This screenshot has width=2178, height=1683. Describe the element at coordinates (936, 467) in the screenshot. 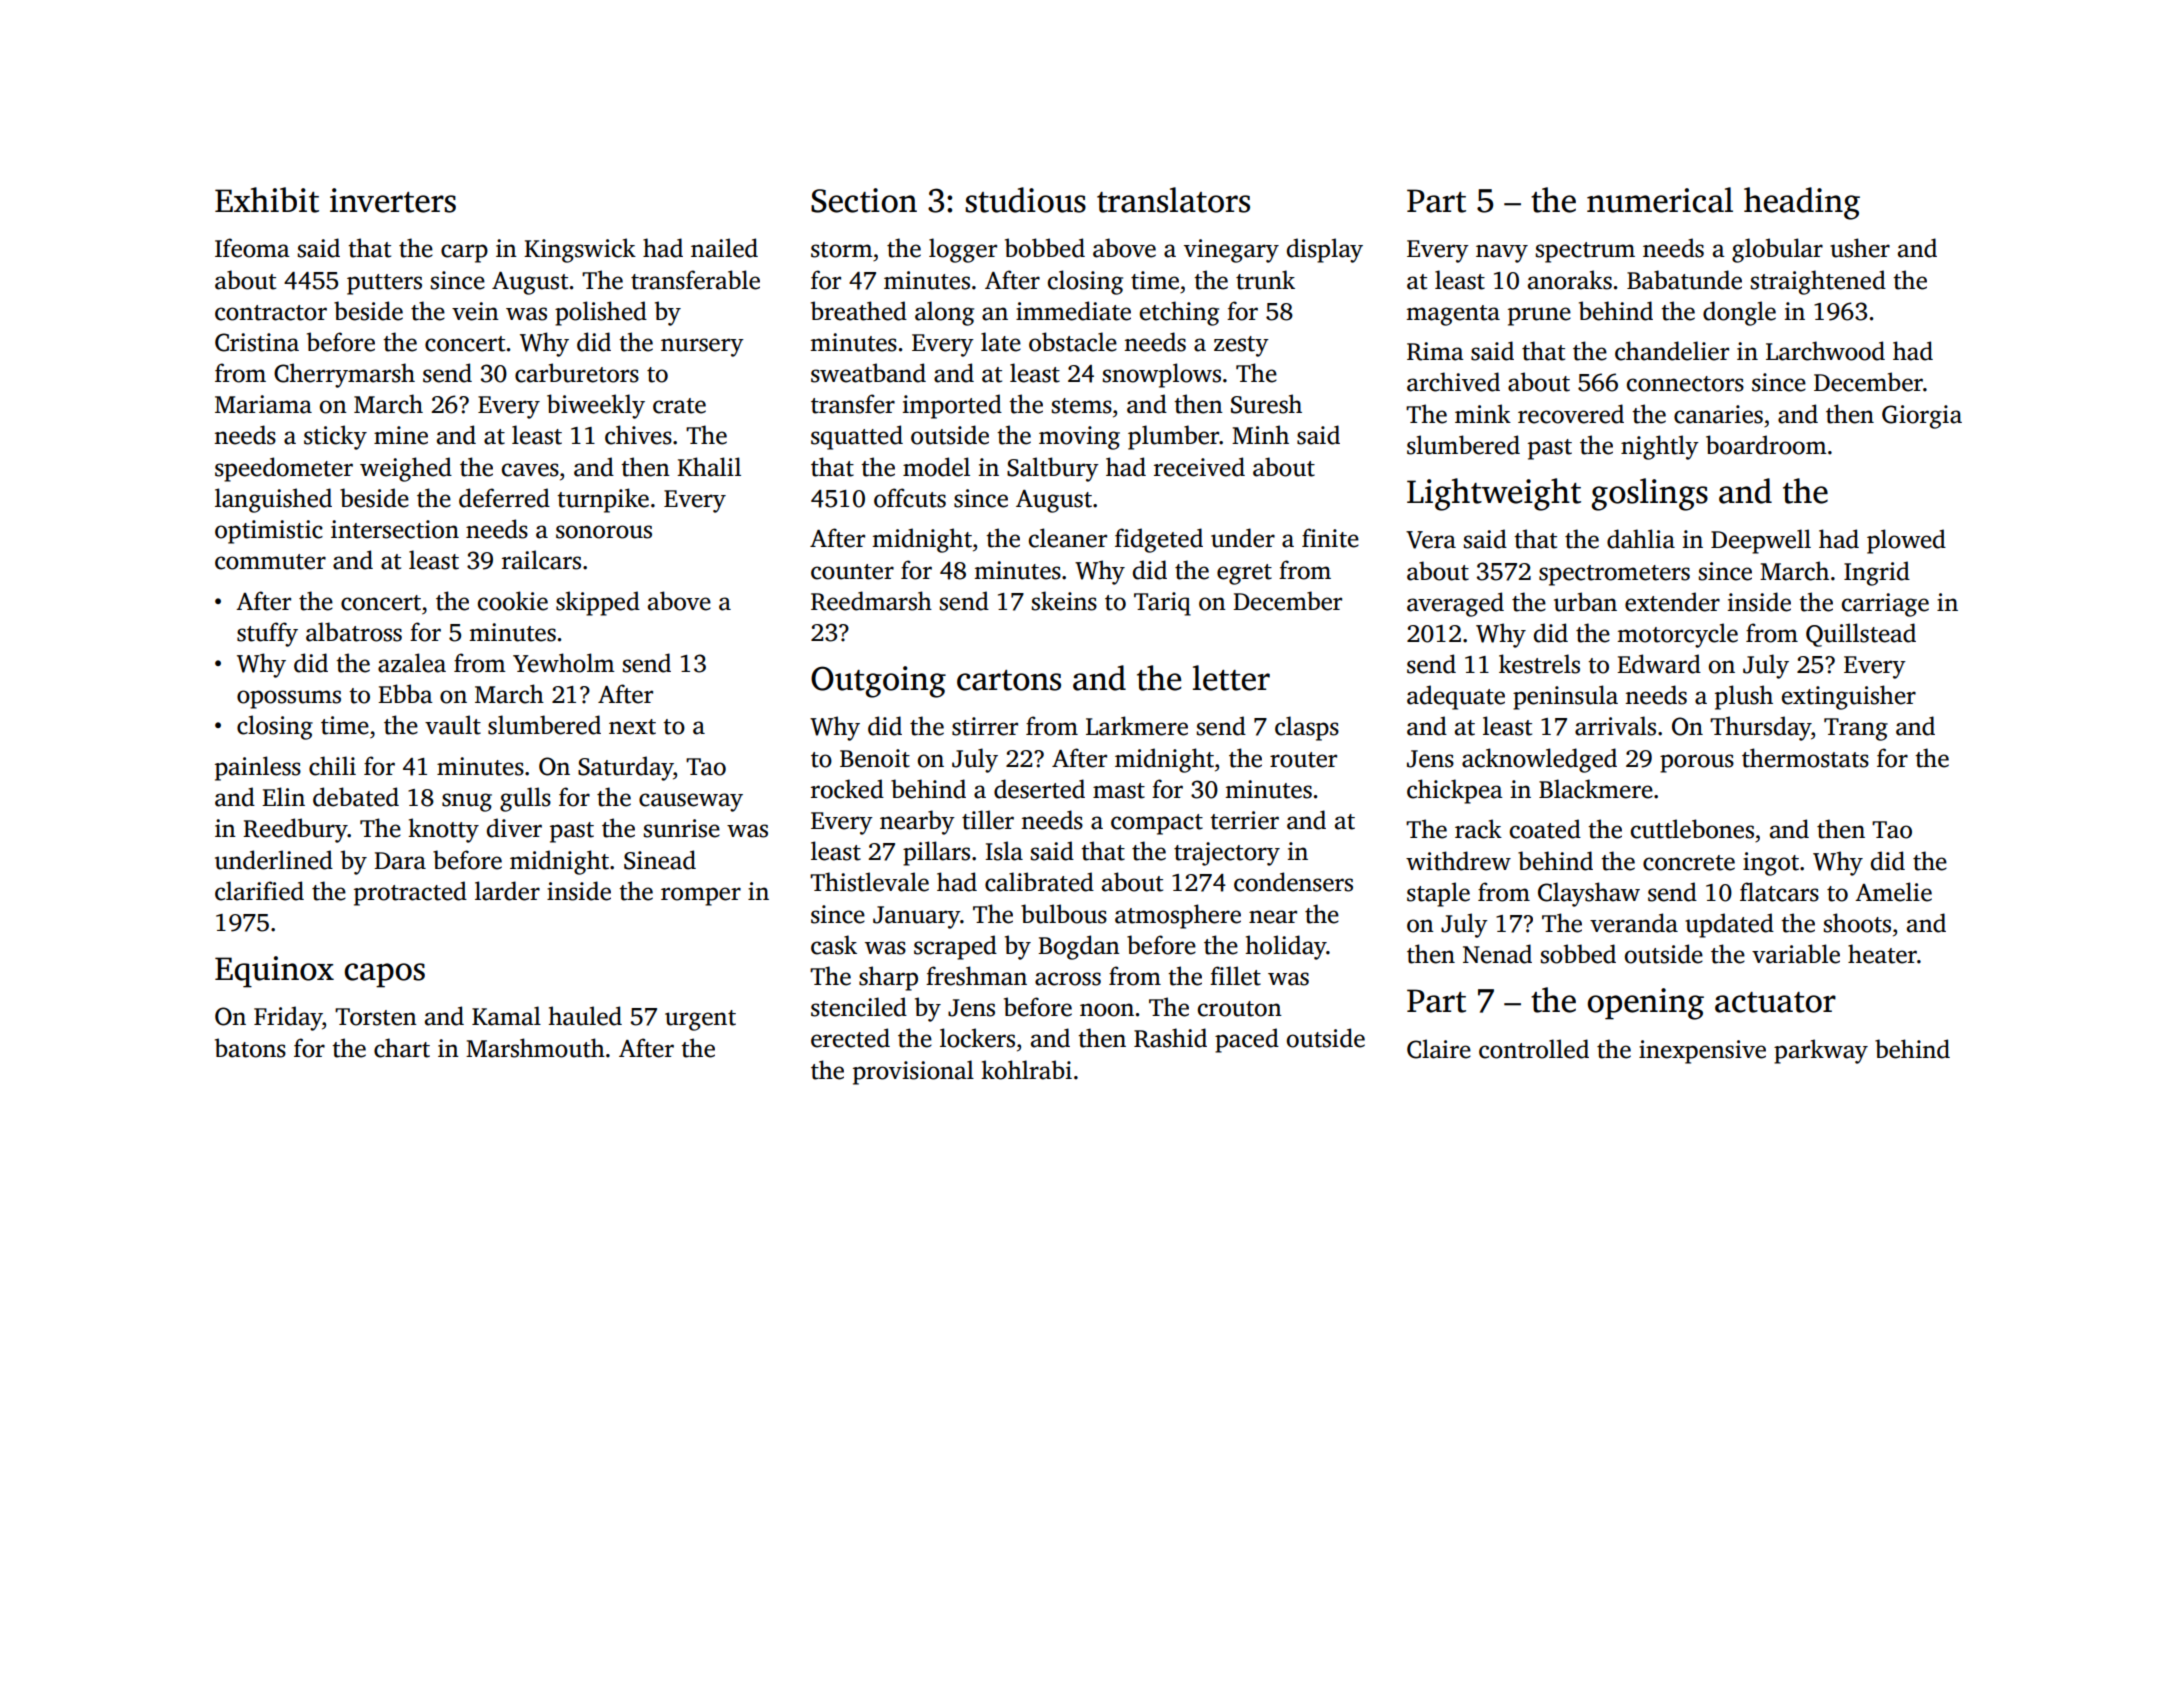

I see `model` at that location.
